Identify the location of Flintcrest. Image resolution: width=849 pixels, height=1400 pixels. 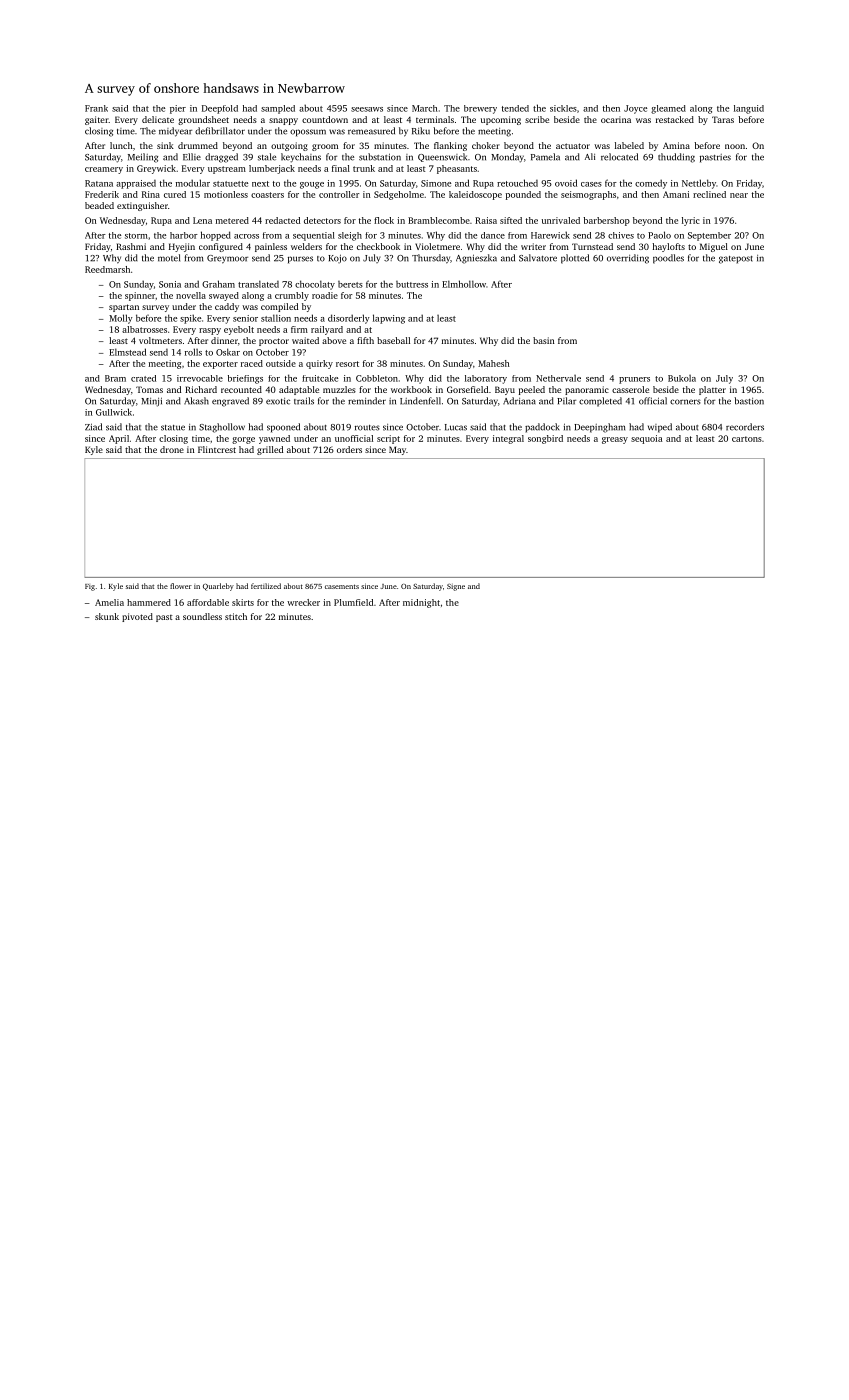
(217, 449).
